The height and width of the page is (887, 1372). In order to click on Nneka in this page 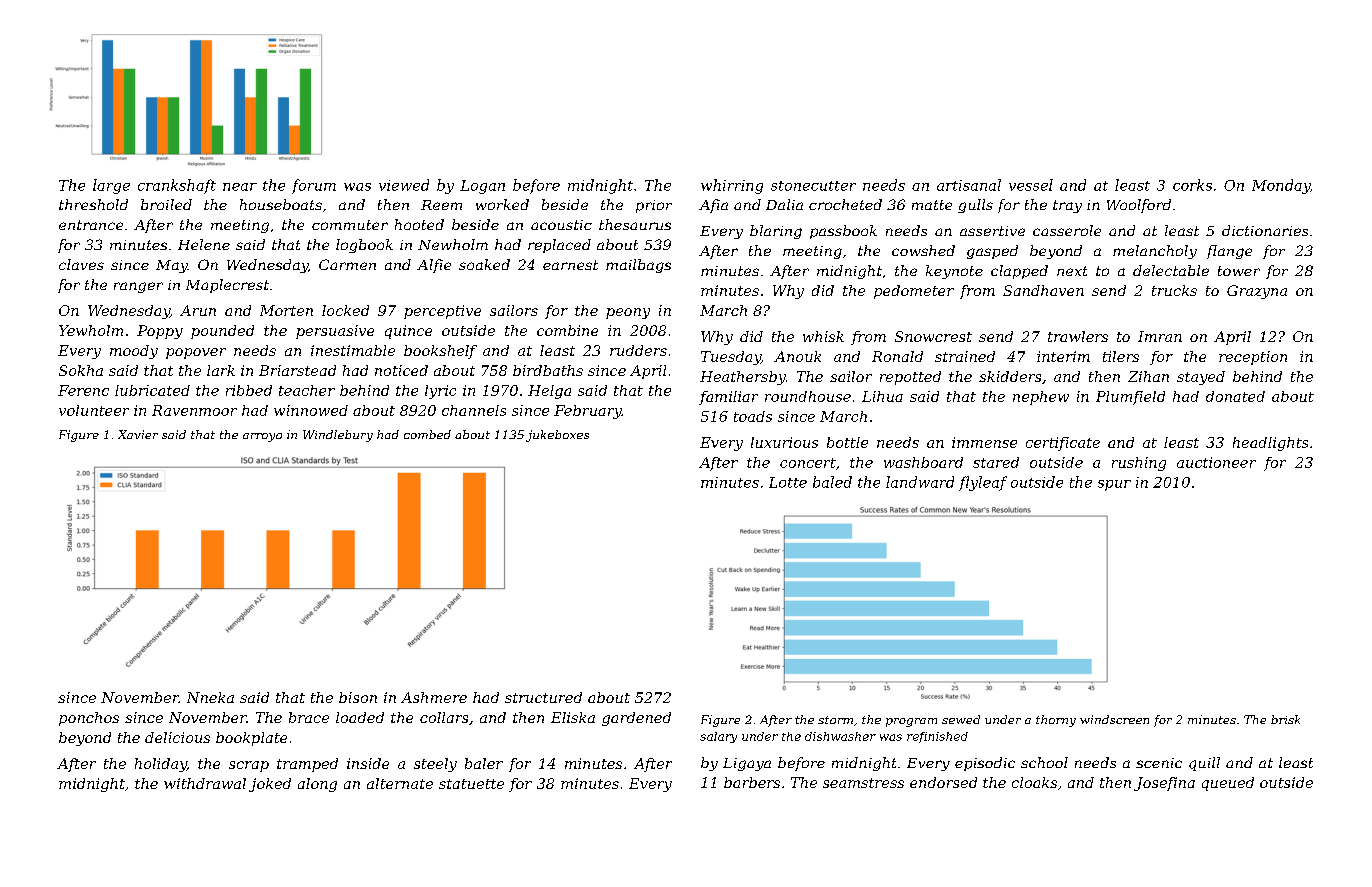, I will do `click(210, 697)`.
